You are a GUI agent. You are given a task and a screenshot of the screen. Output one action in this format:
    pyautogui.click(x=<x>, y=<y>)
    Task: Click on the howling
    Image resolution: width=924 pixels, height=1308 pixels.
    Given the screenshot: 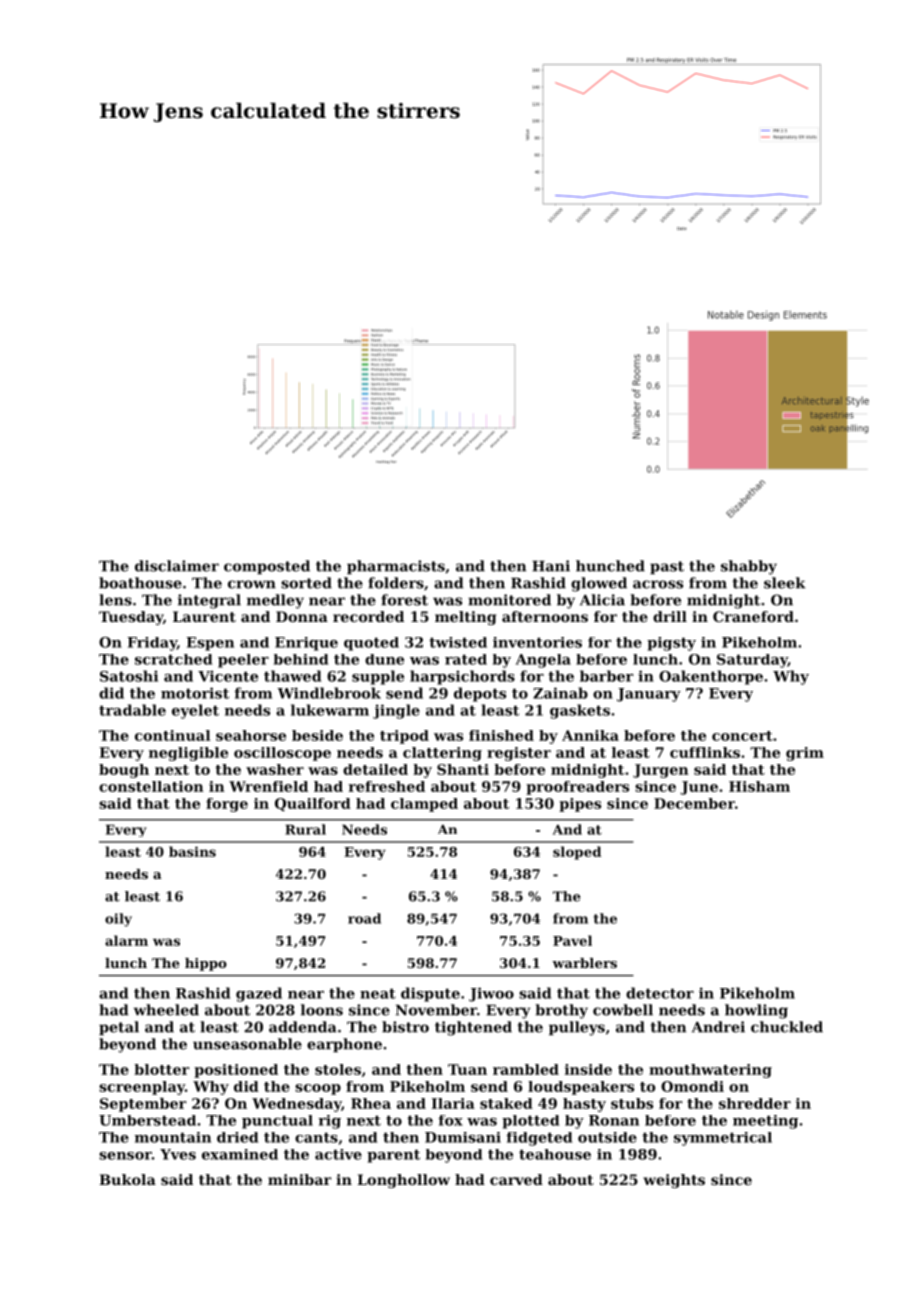 What is the action you would take?
    pyautogui.click(x=756, y=1011)
